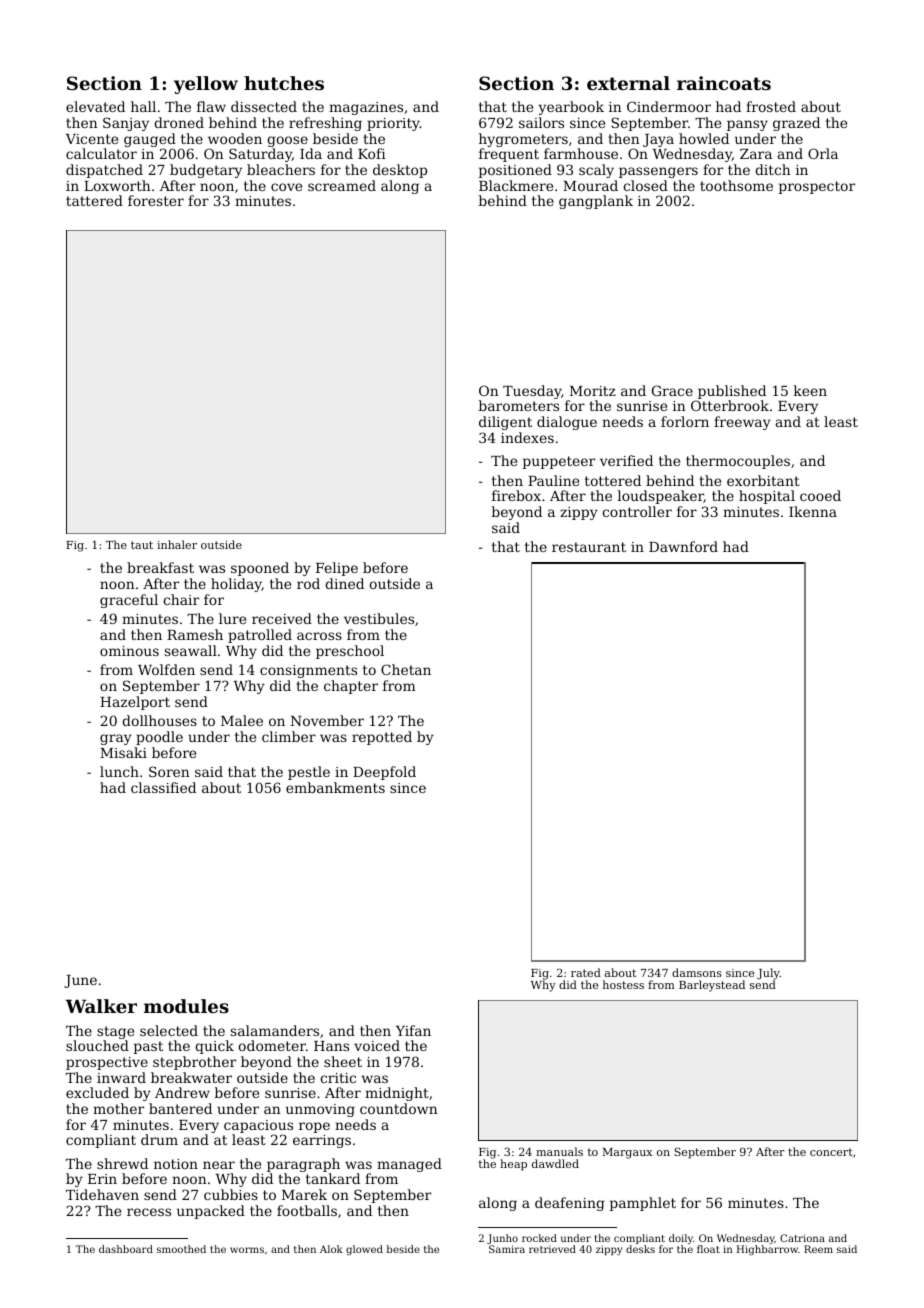 This document has height=1308, width=924. Describe the element at coordinates (505, 423) in the document. I see `diligent` at that location.
